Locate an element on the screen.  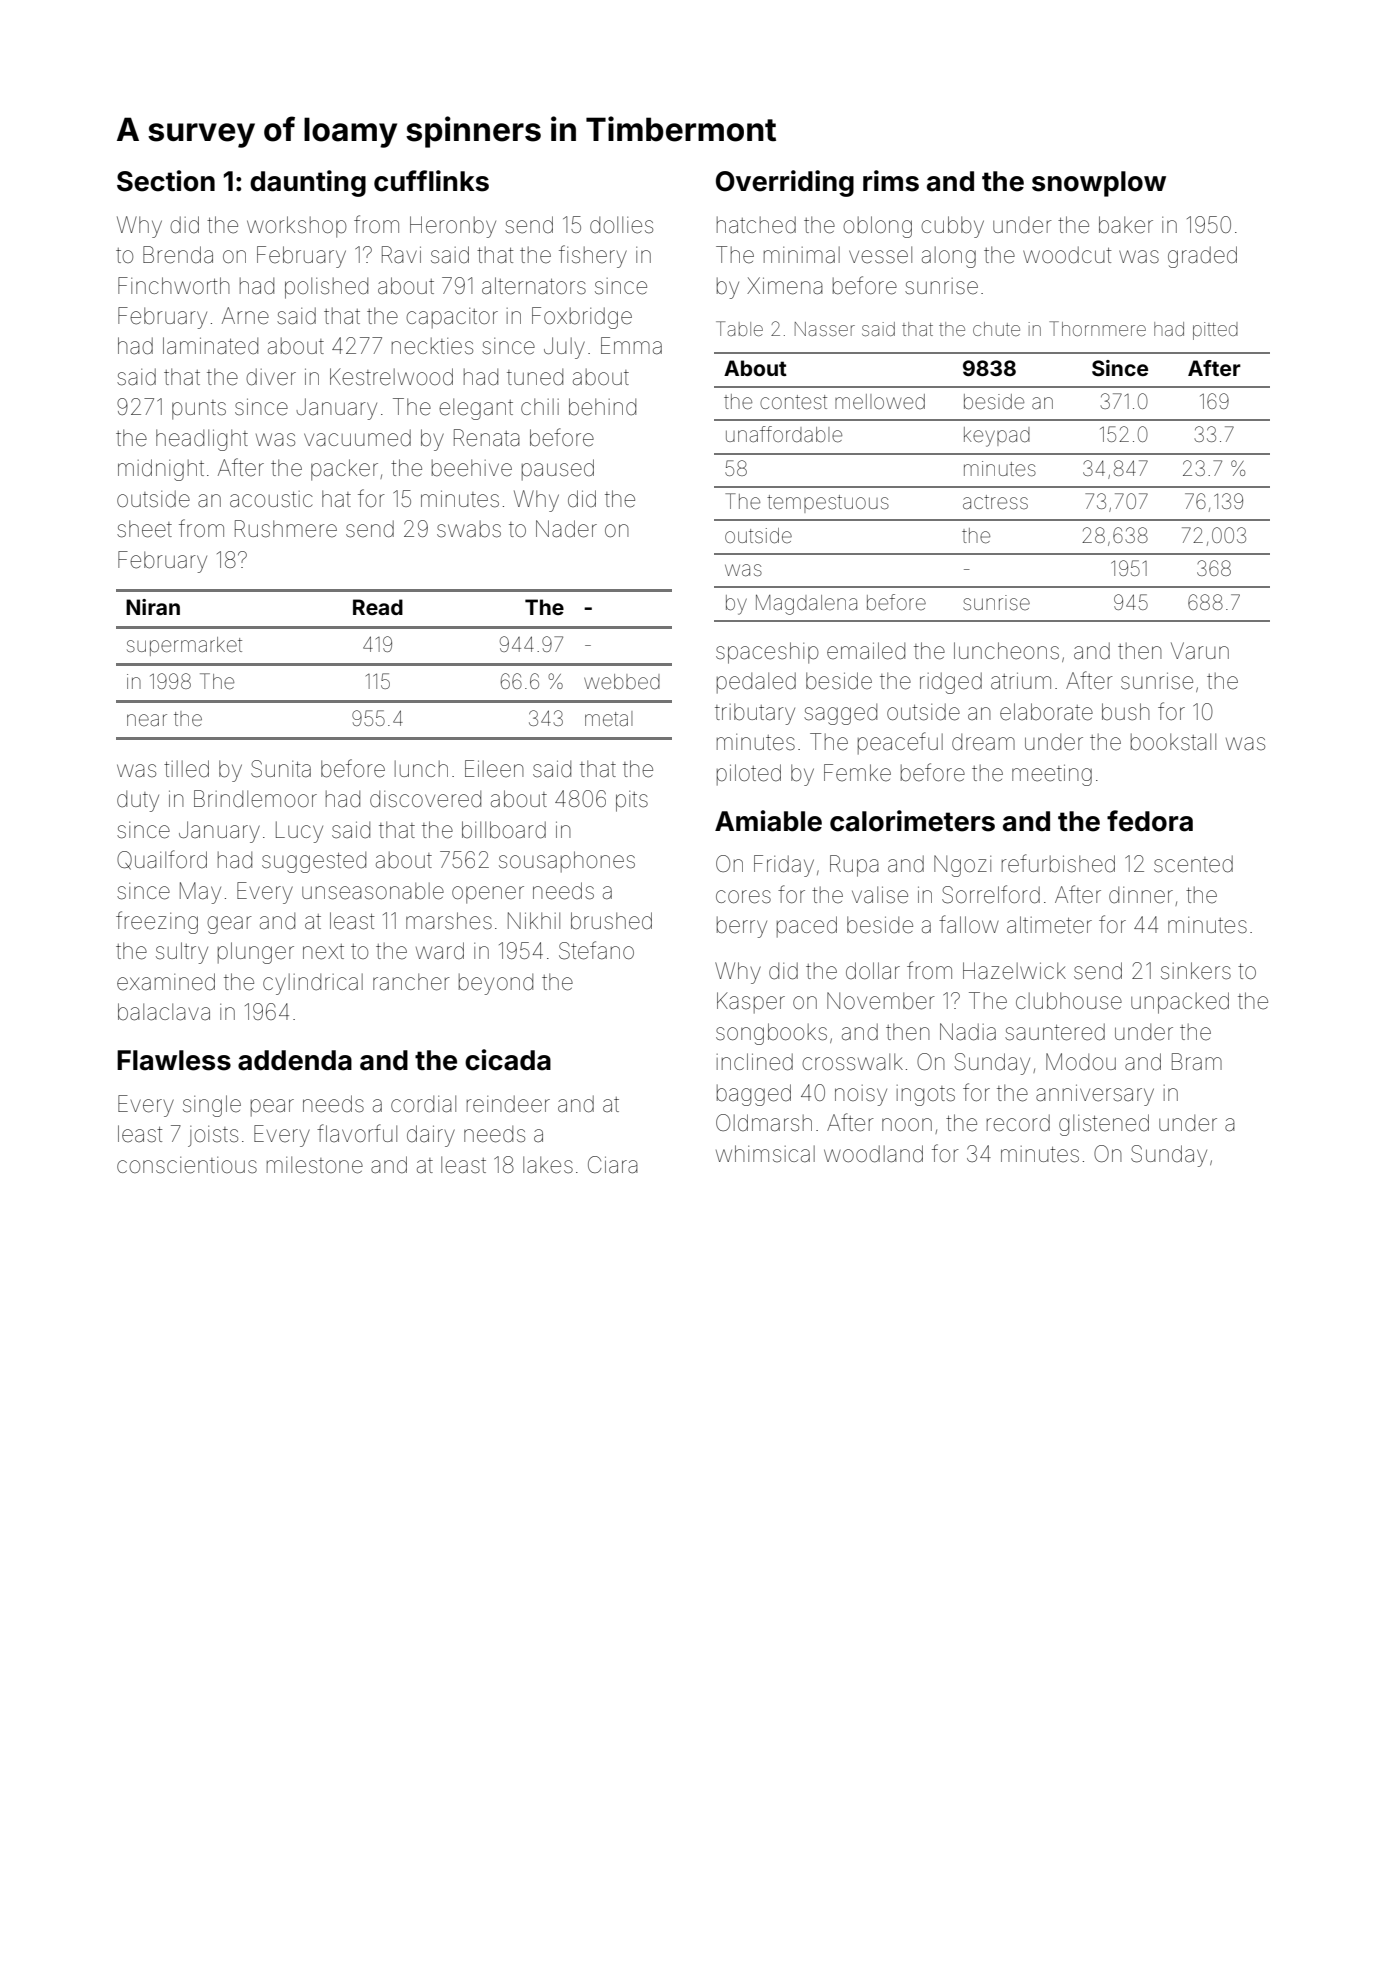
Varun is located at coordinates (1200, 651).
